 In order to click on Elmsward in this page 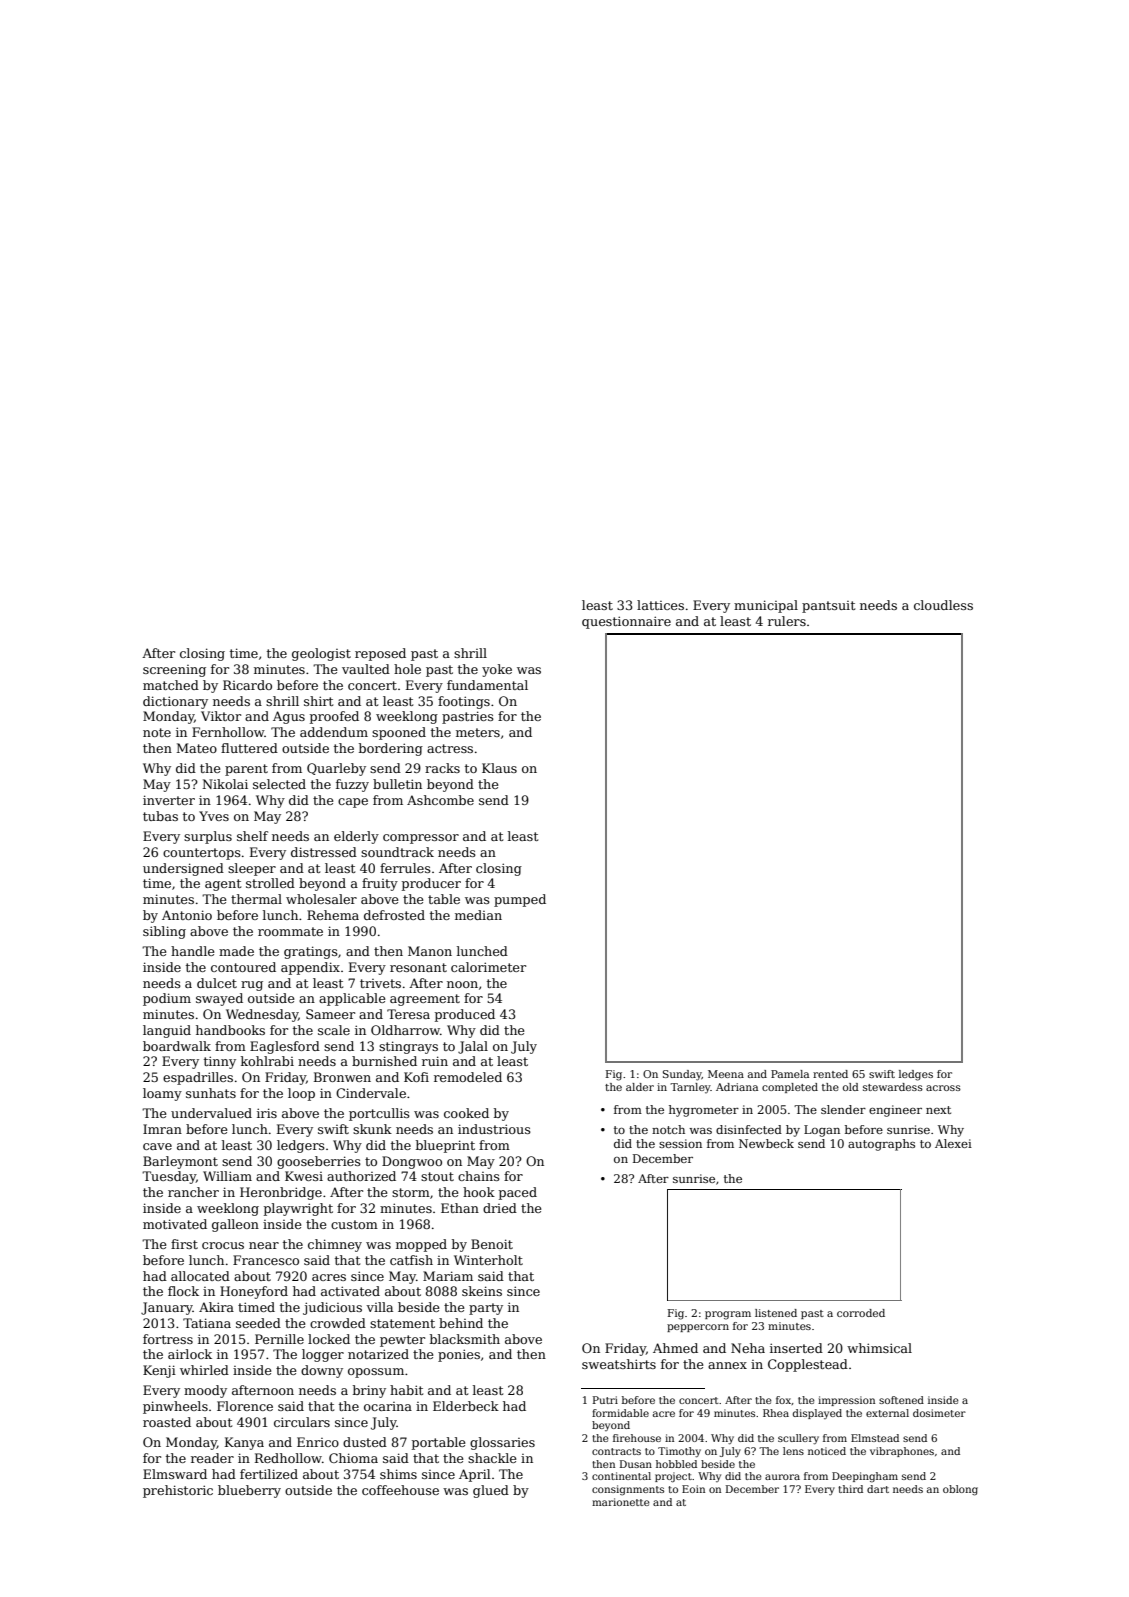, I will do `click(175, 1474)`.
